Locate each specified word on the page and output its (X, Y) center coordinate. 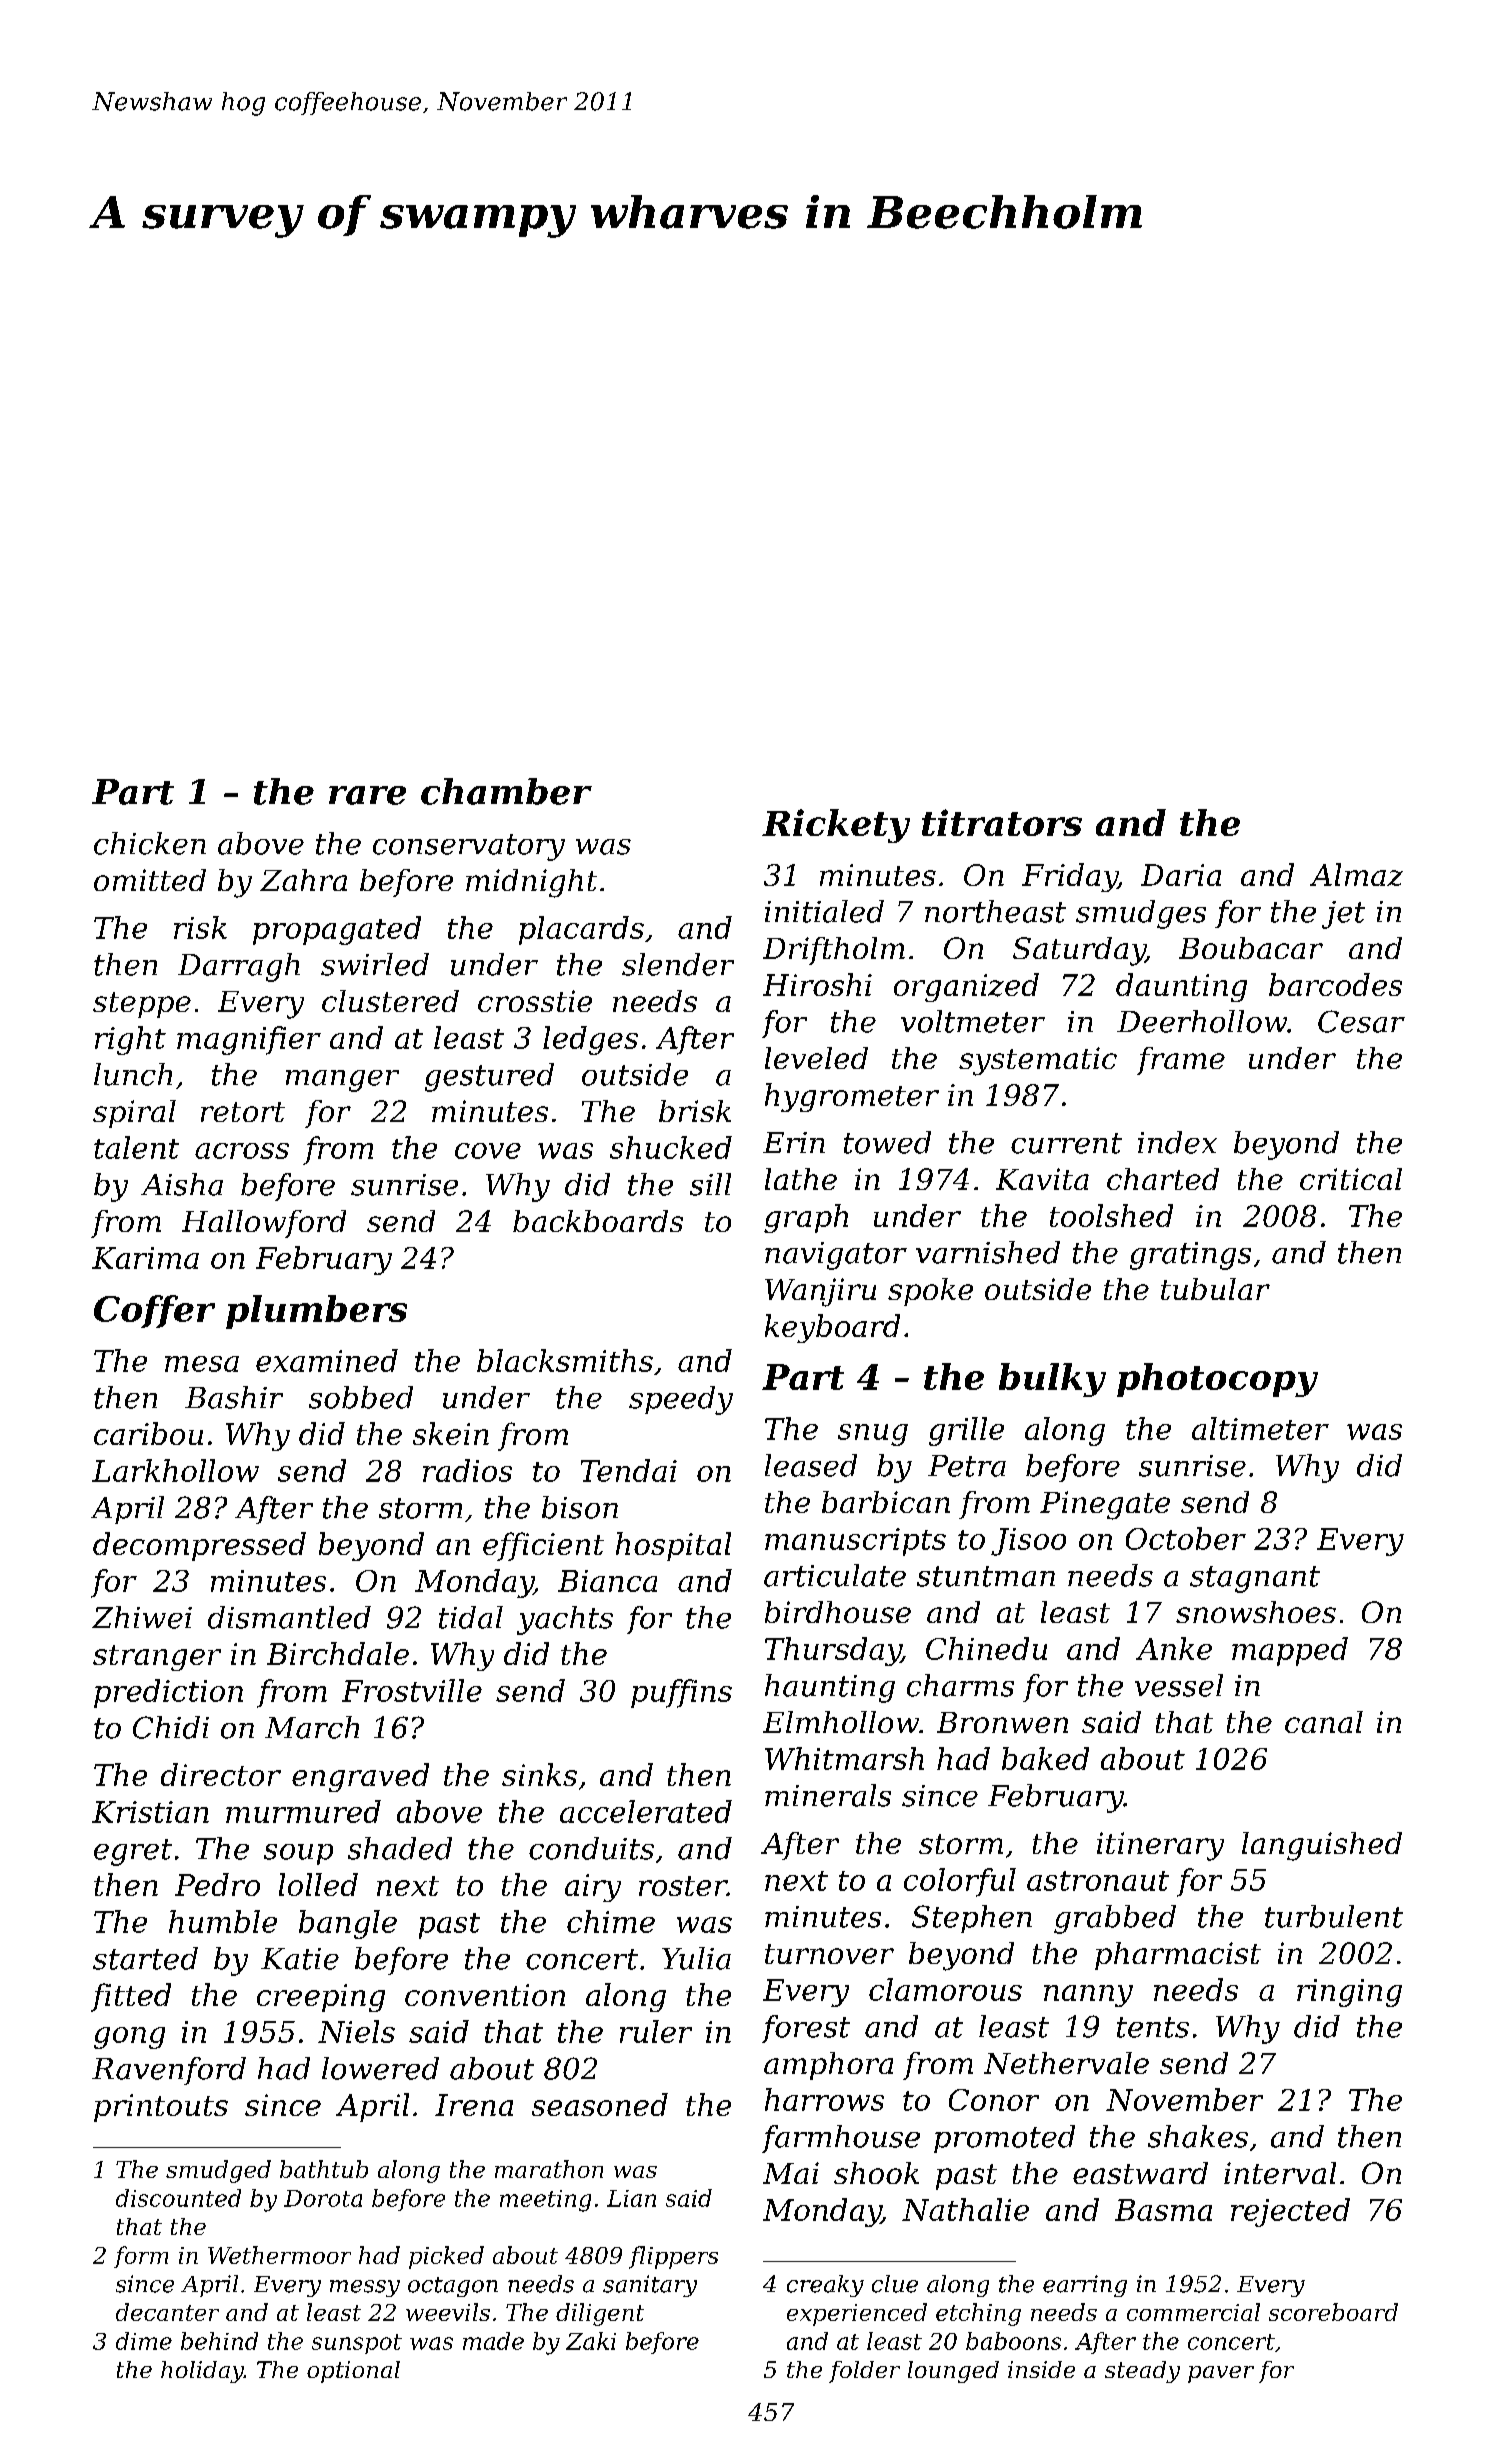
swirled (375, 964)
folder (864, 2372)
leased (811, 1465)
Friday (1070, 877)
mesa (202, 1364)
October (1186, 1538)
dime (144, 2341)
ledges (590, 1040)
